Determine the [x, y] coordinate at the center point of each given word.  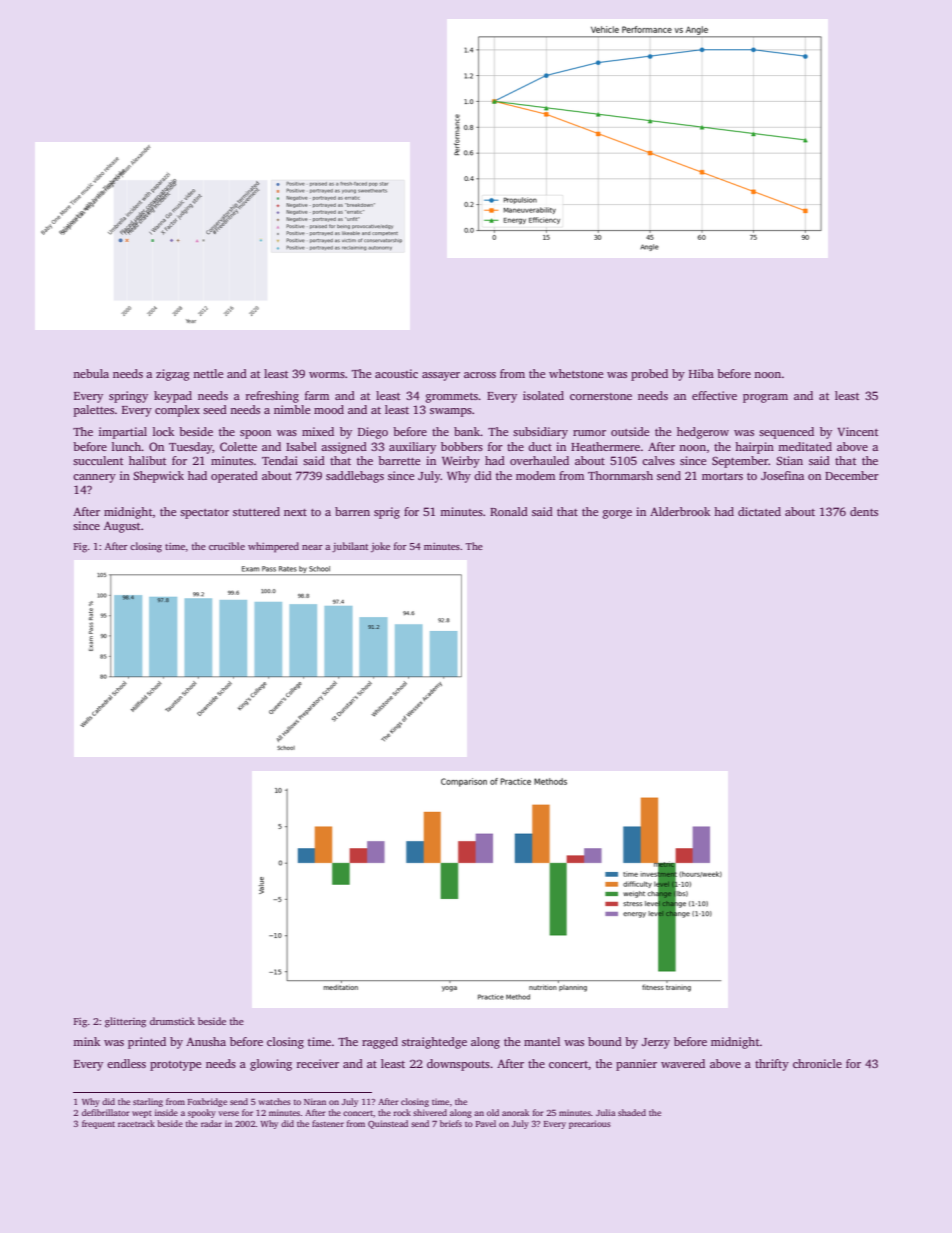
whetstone [576, 373]
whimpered [273, 547]
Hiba [701, 373]
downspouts [458, 1065]
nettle [208, 373]
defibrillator [106, 1112]
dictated [759, 511]
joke [380, 547]
